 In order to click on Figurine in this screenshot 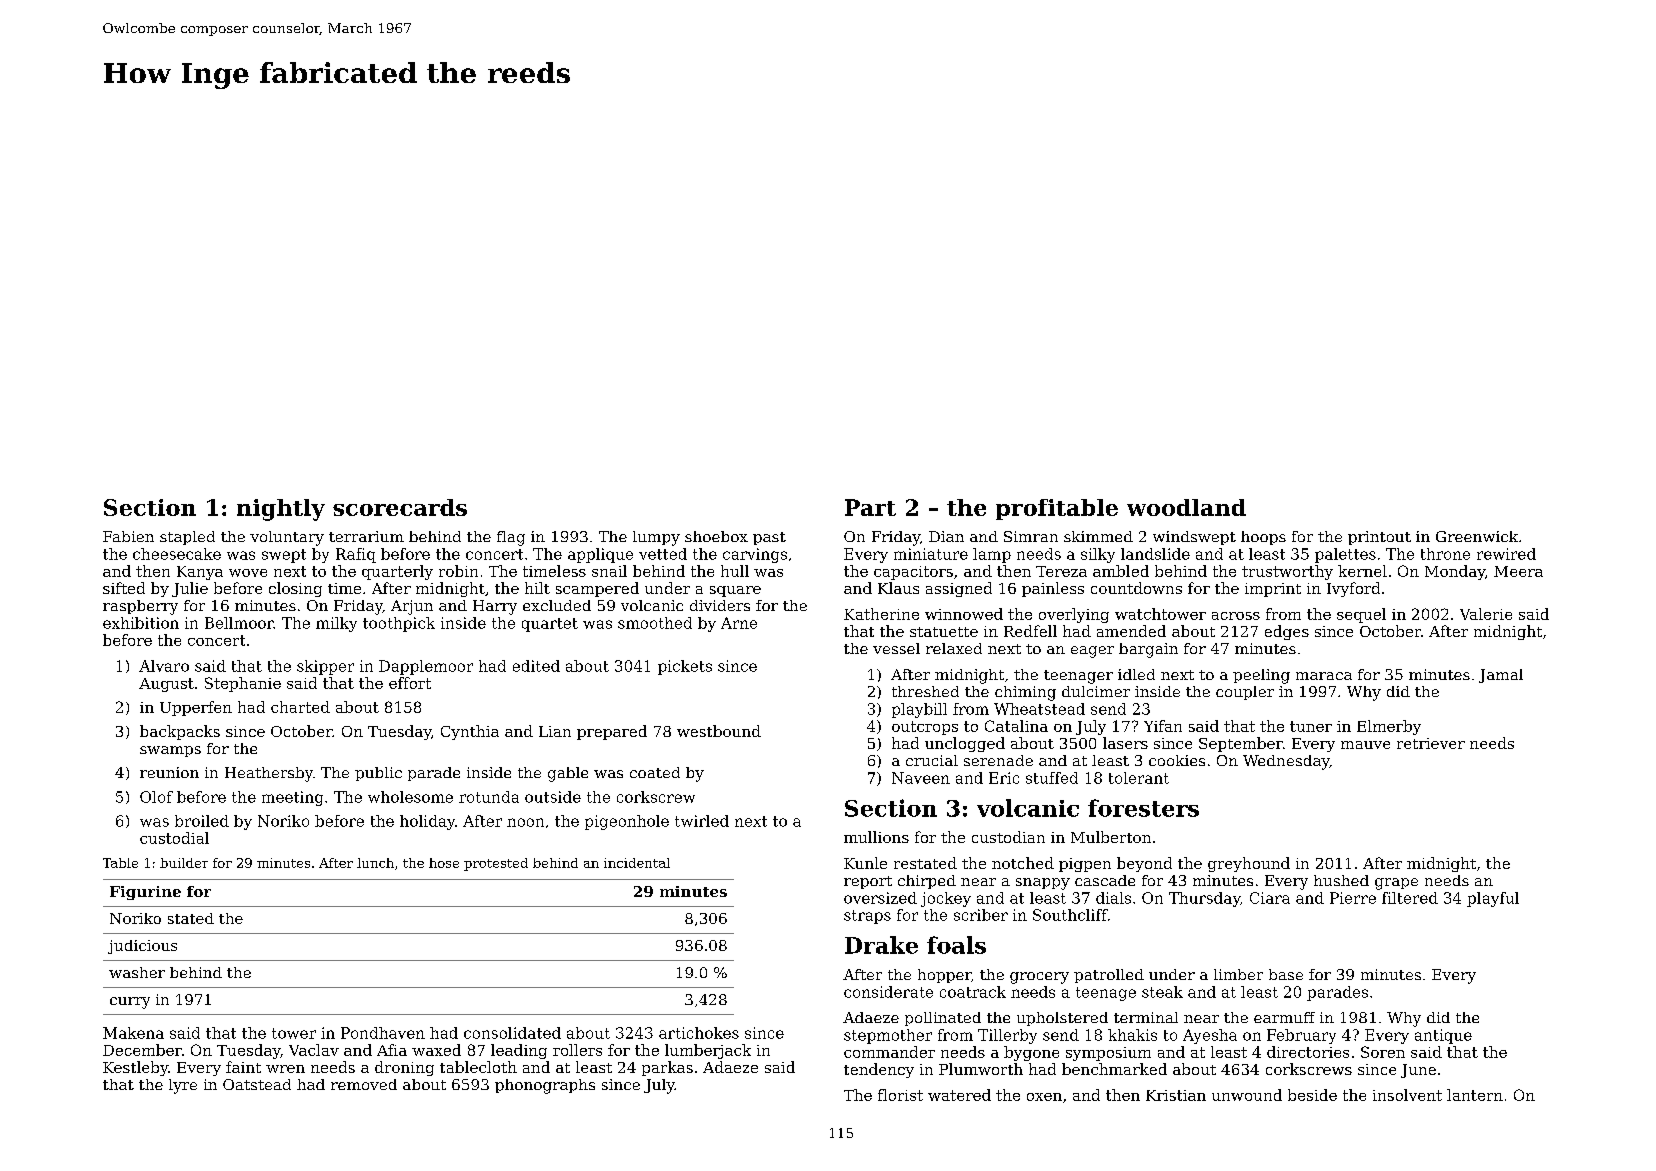, I will do `click(145, 893)`.
